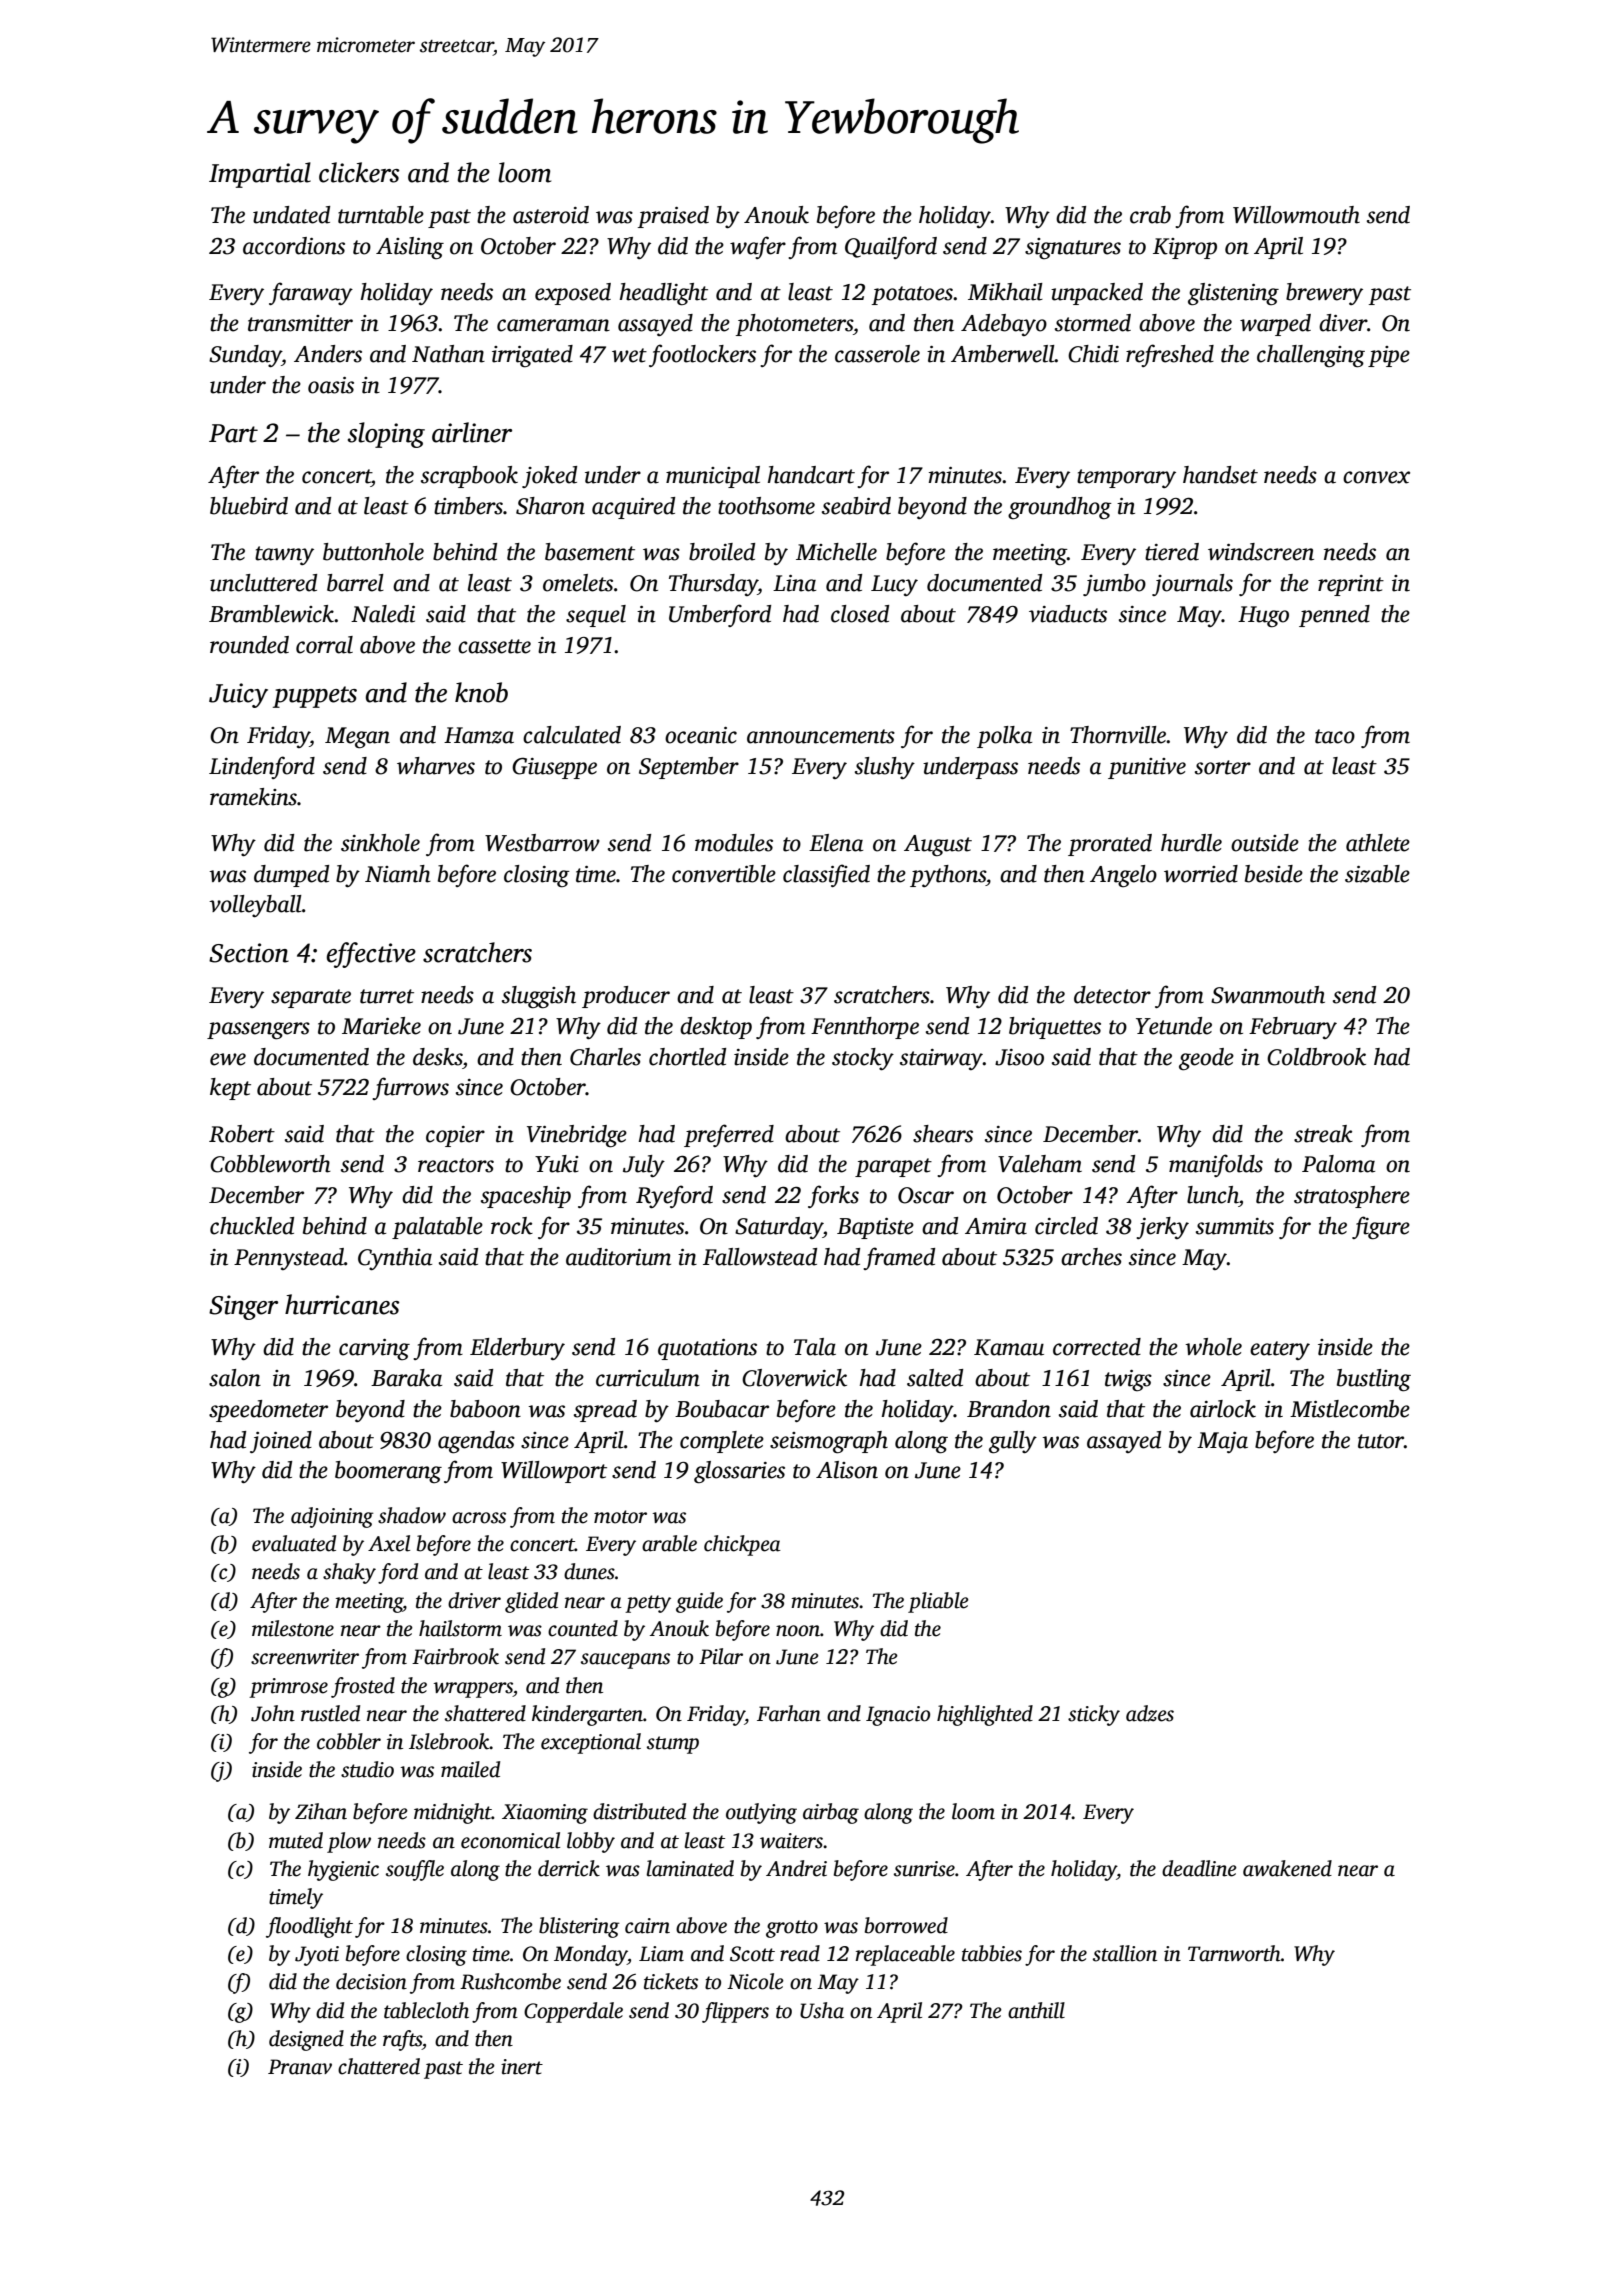  Describe the element at coordinates (1381, 1228) in the screenshot. I see `figure` at that location.
